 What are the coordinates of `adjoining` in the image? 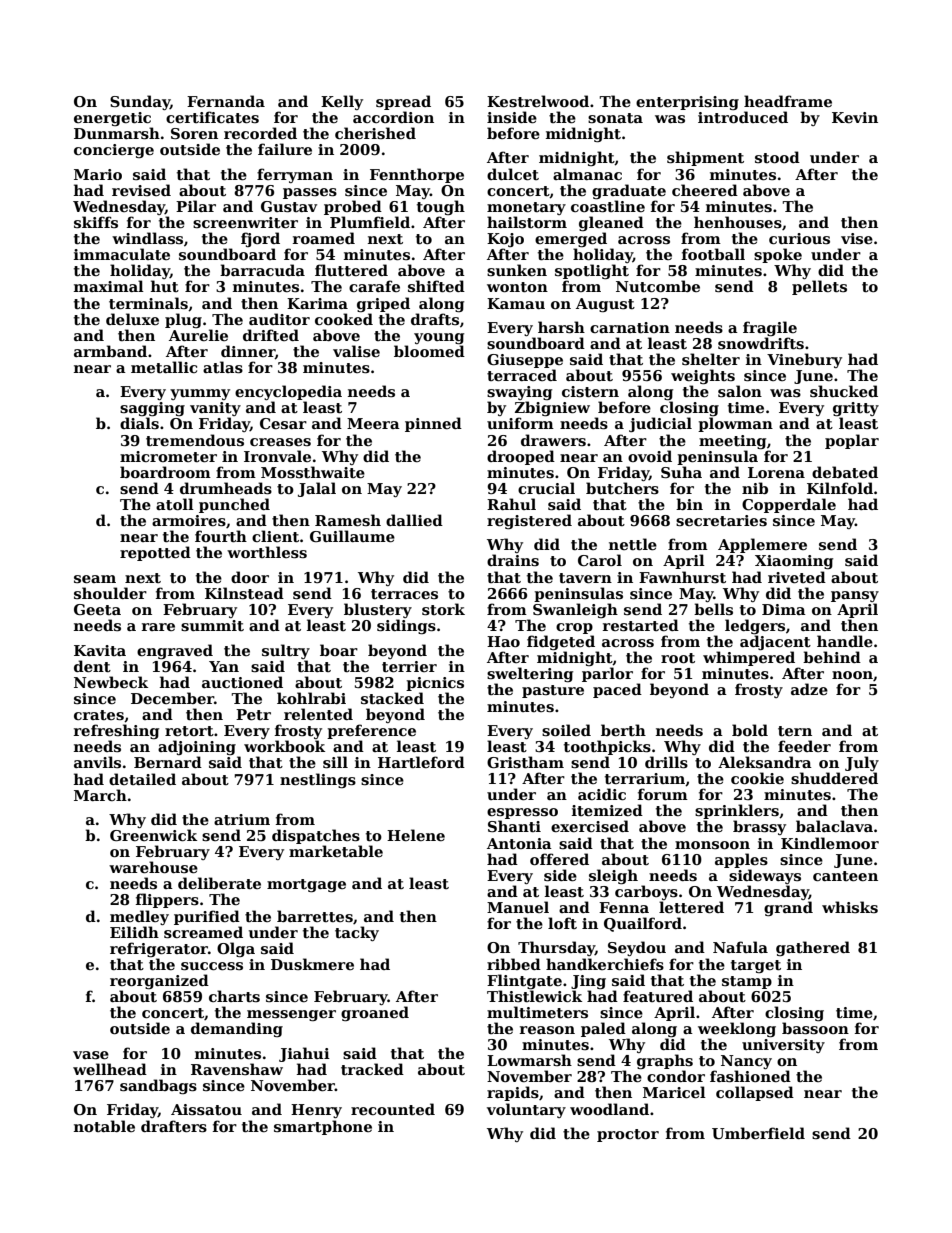 It's located at (197, 747).
